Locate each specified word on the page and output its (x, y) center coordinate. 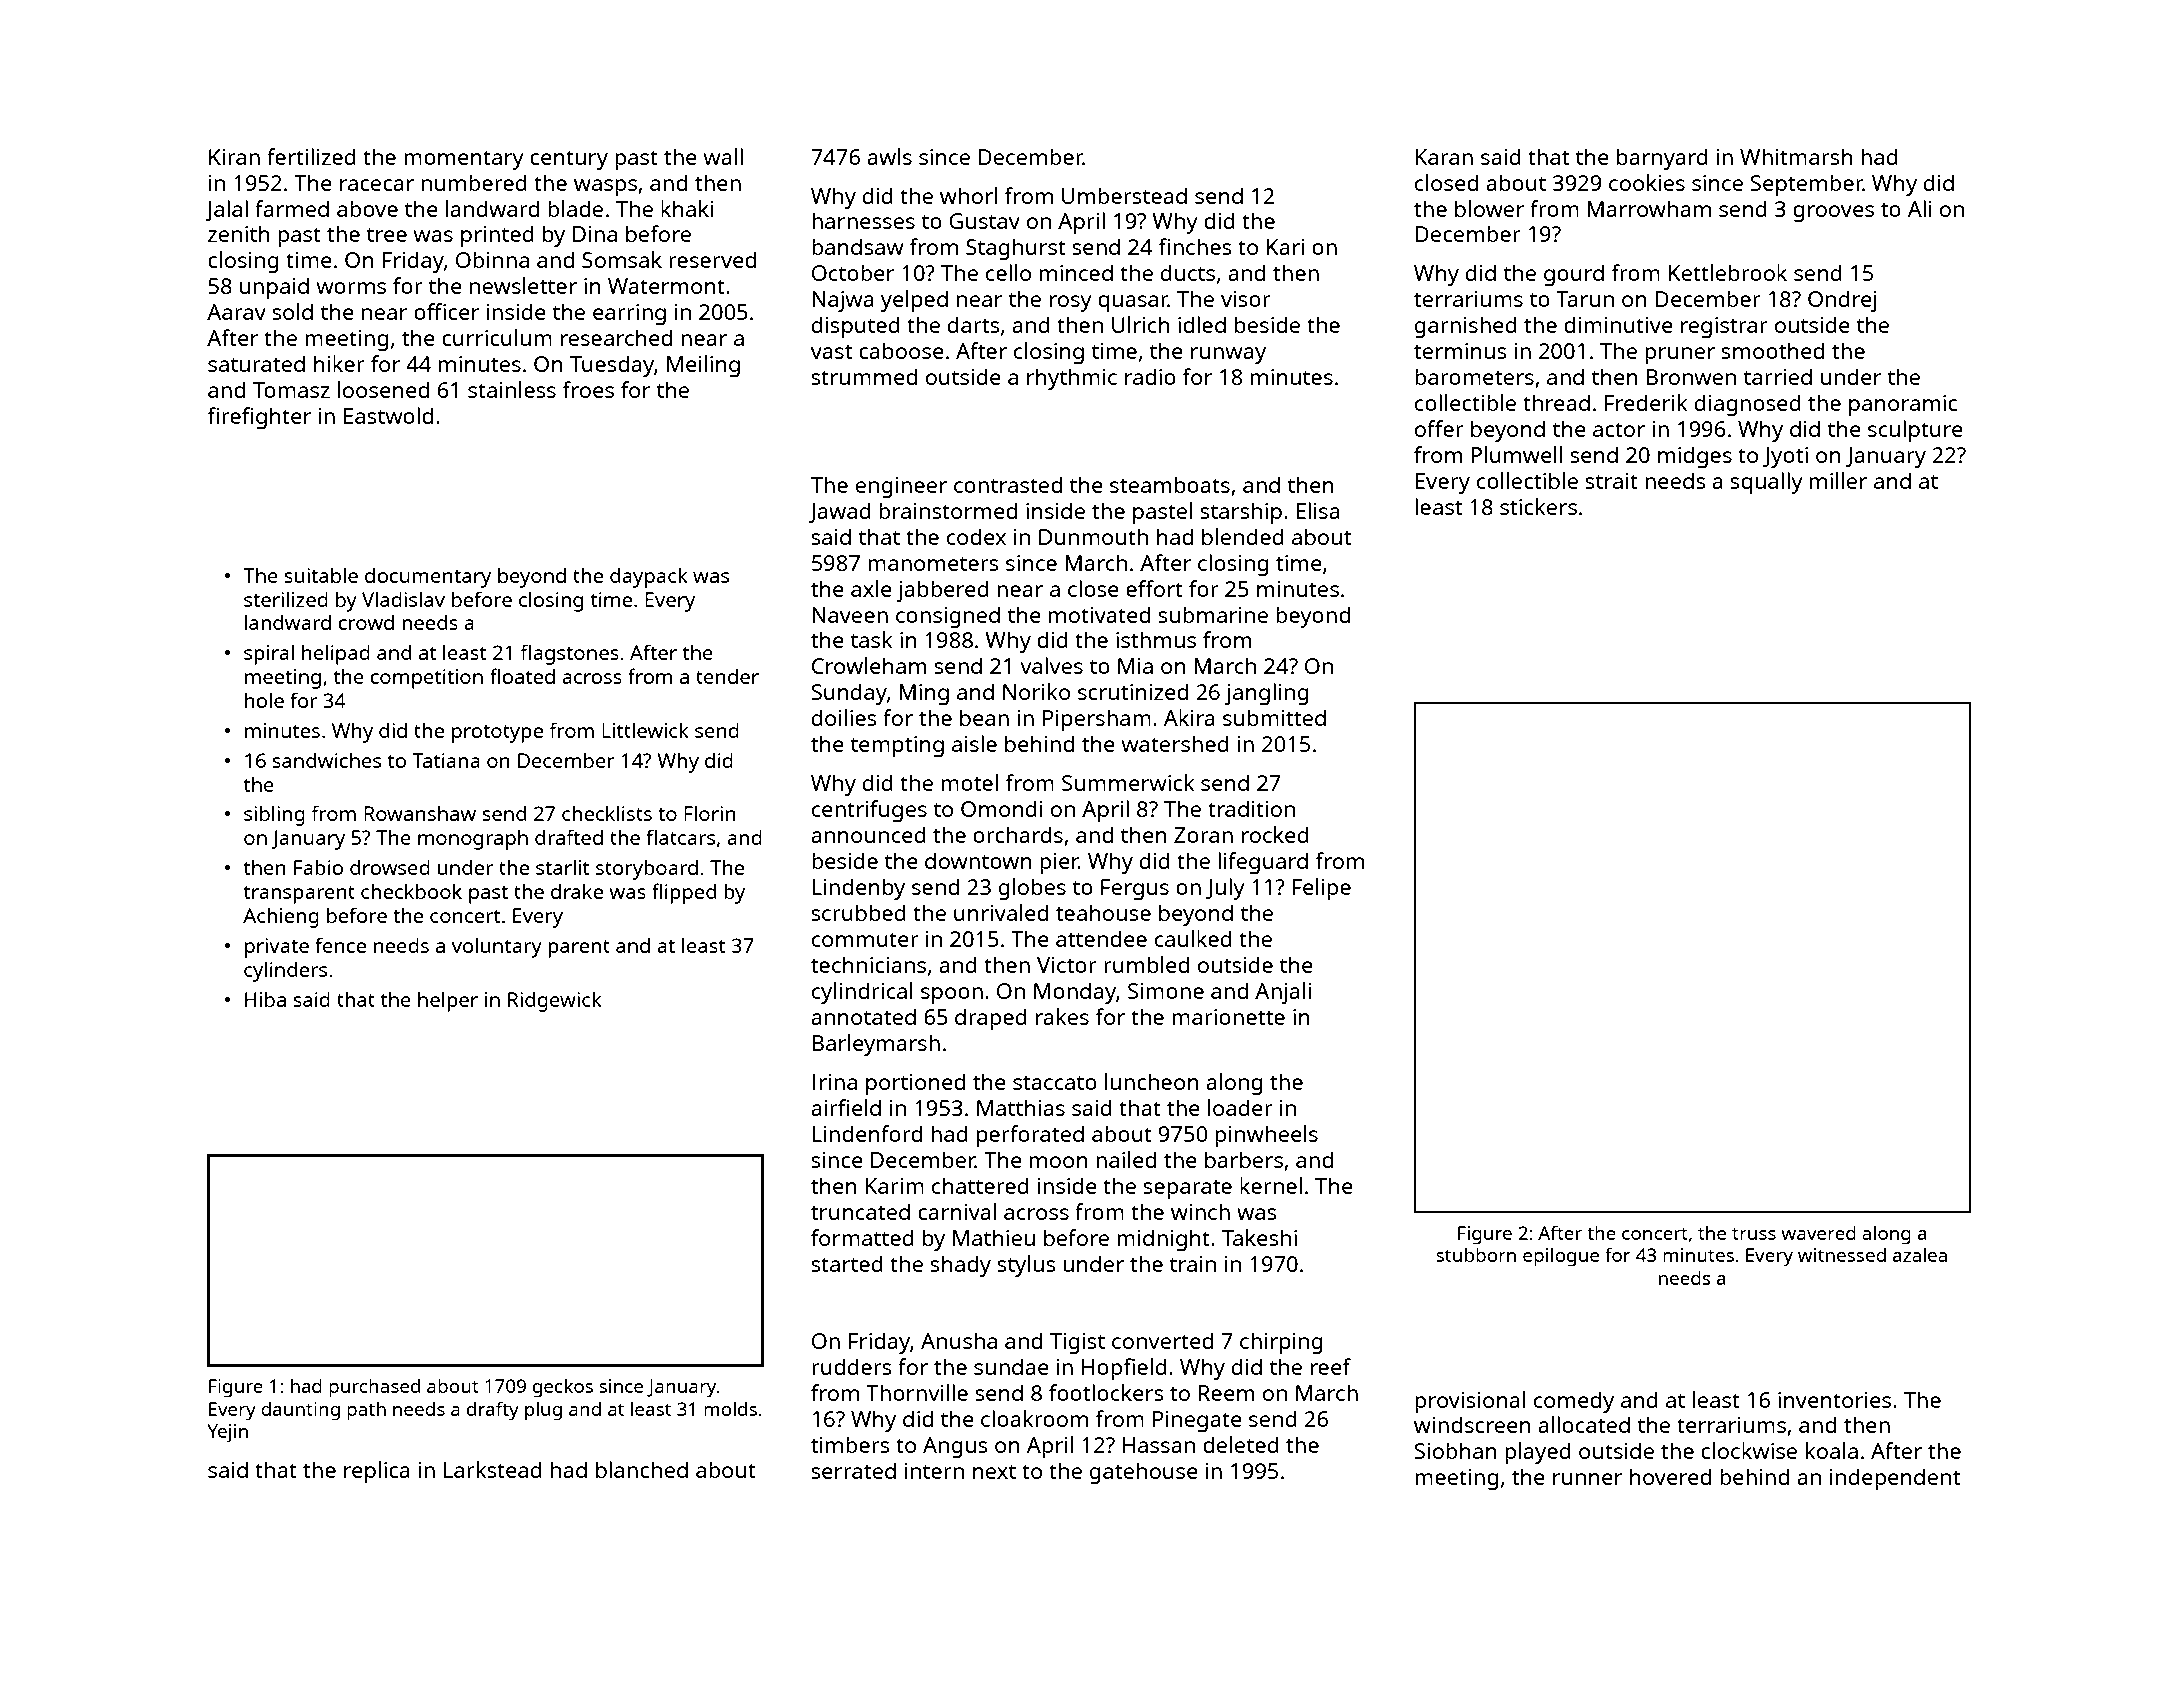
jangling (1267, 694)
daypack (649, 577)
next (994, 1471)
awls (889, 156)
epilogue (1561, 1257)
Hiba (265, 999)
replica (377, 1472)
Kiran (234, 157)
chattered (980, 1185)
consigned (948, 617)
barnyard (1662, 159)
